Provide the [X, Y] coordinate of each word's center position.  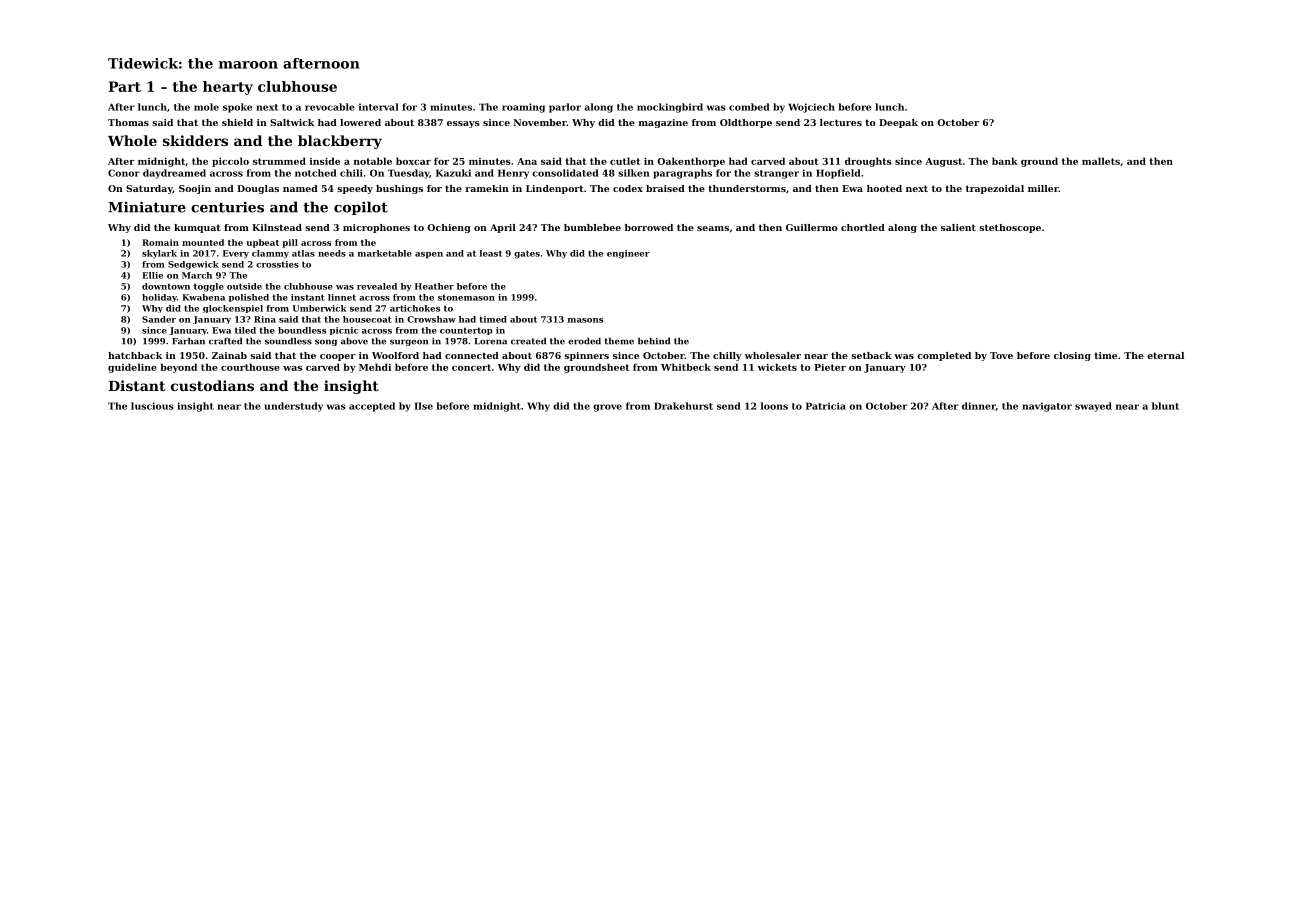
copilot [361, 208]
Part [124, 86]
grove [607, 408]
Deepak [898, 123]
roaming [523, 108]
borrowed [649, 227]
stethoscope [1010, 228]
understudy [293, 407]
